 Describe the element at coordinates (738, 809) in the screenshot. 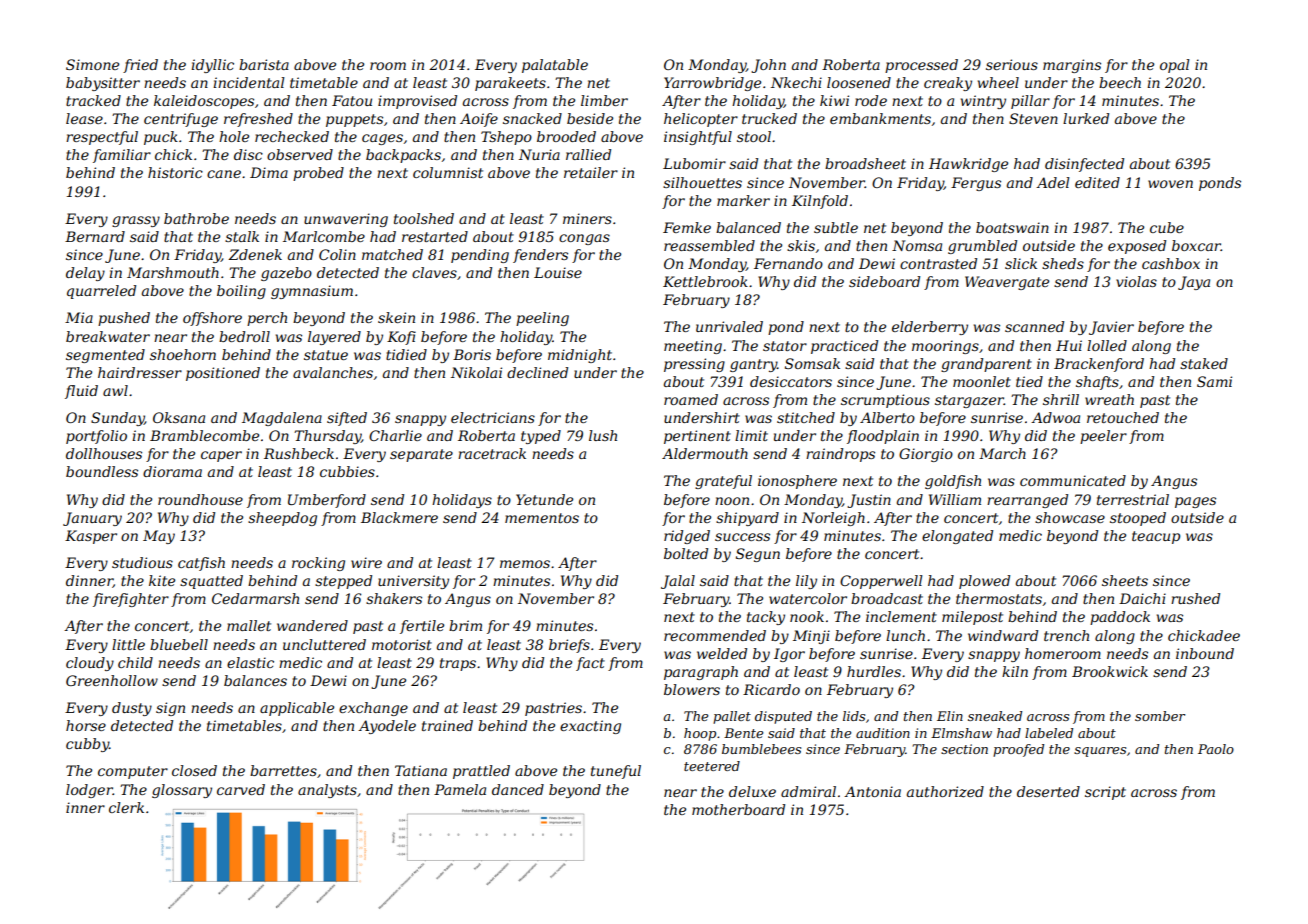

I see `motherboard` at that location.
